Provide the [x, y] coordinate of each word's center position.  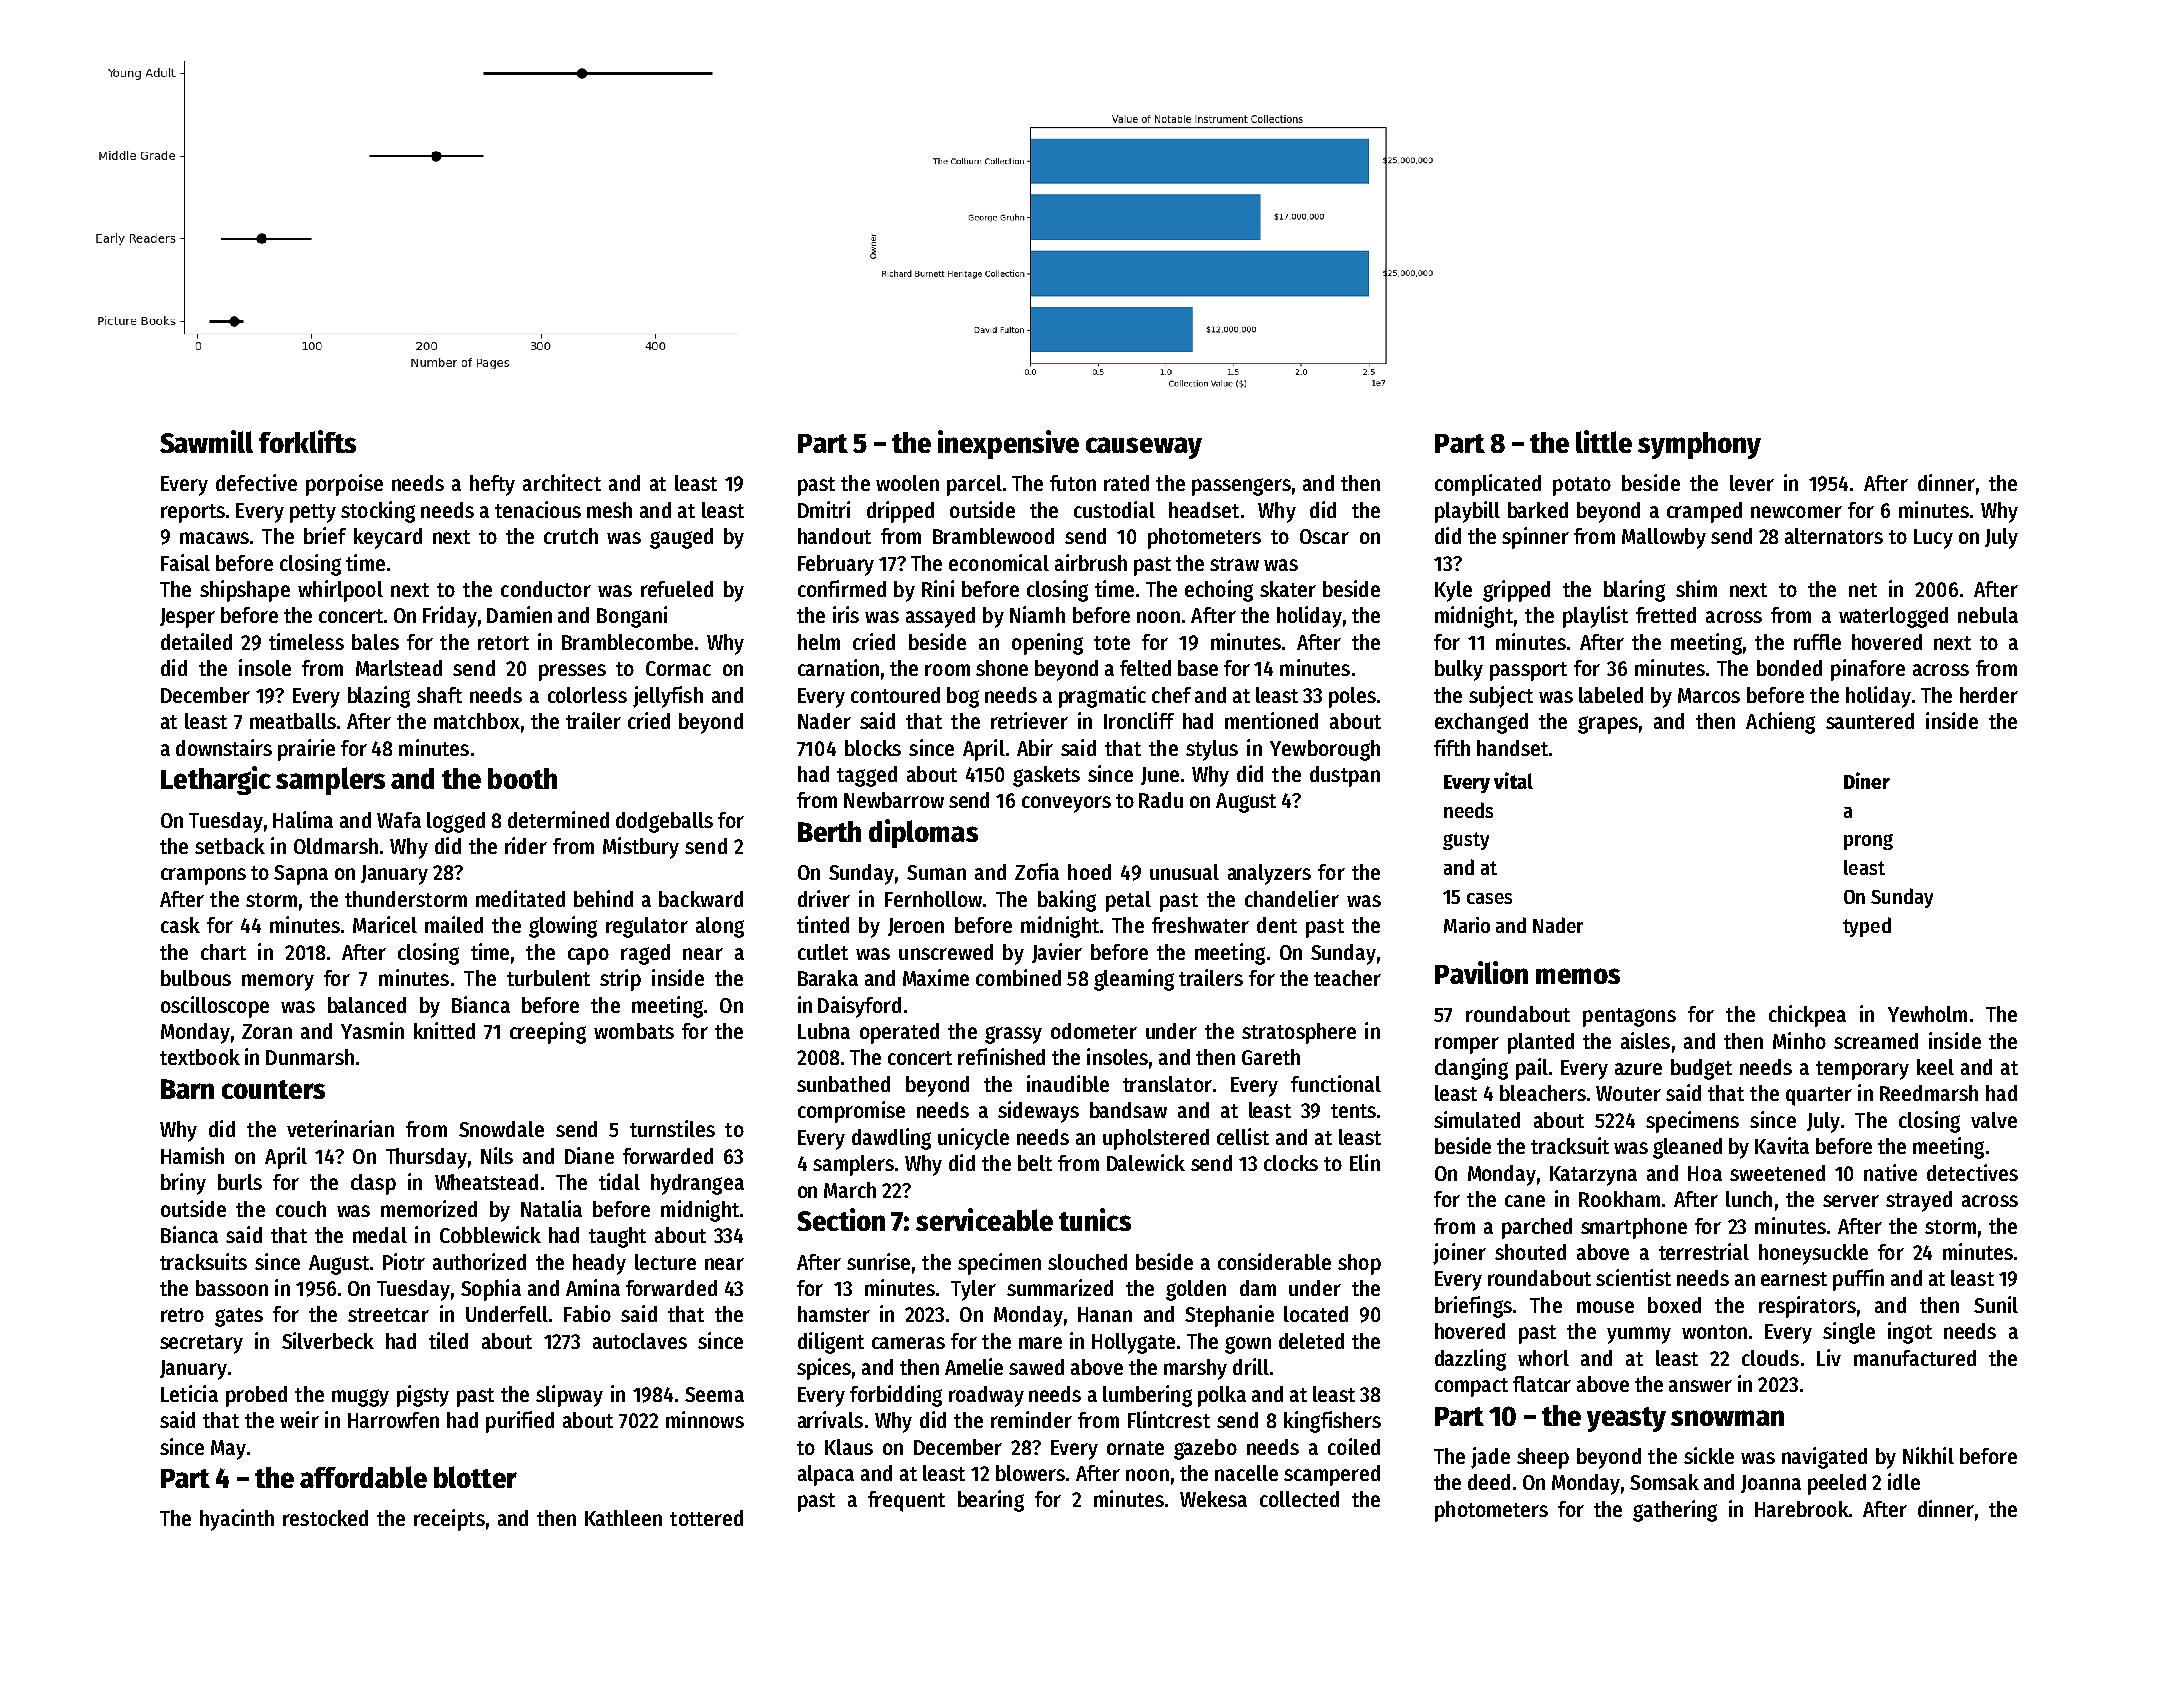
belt [1035, 1163]
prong [1868, 842]
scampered [1332, 1475]
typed [1867, 927]
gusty [1466, 841]
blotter [475, 1477]
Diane [589, 1155]
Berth [829, 831]
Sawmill [206, 441]
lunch [1749, 1199]
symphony [1699, 445]
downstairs [224, 747]
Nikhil [1928, 1455]
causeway [1144, 448]
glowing [563, 927]
